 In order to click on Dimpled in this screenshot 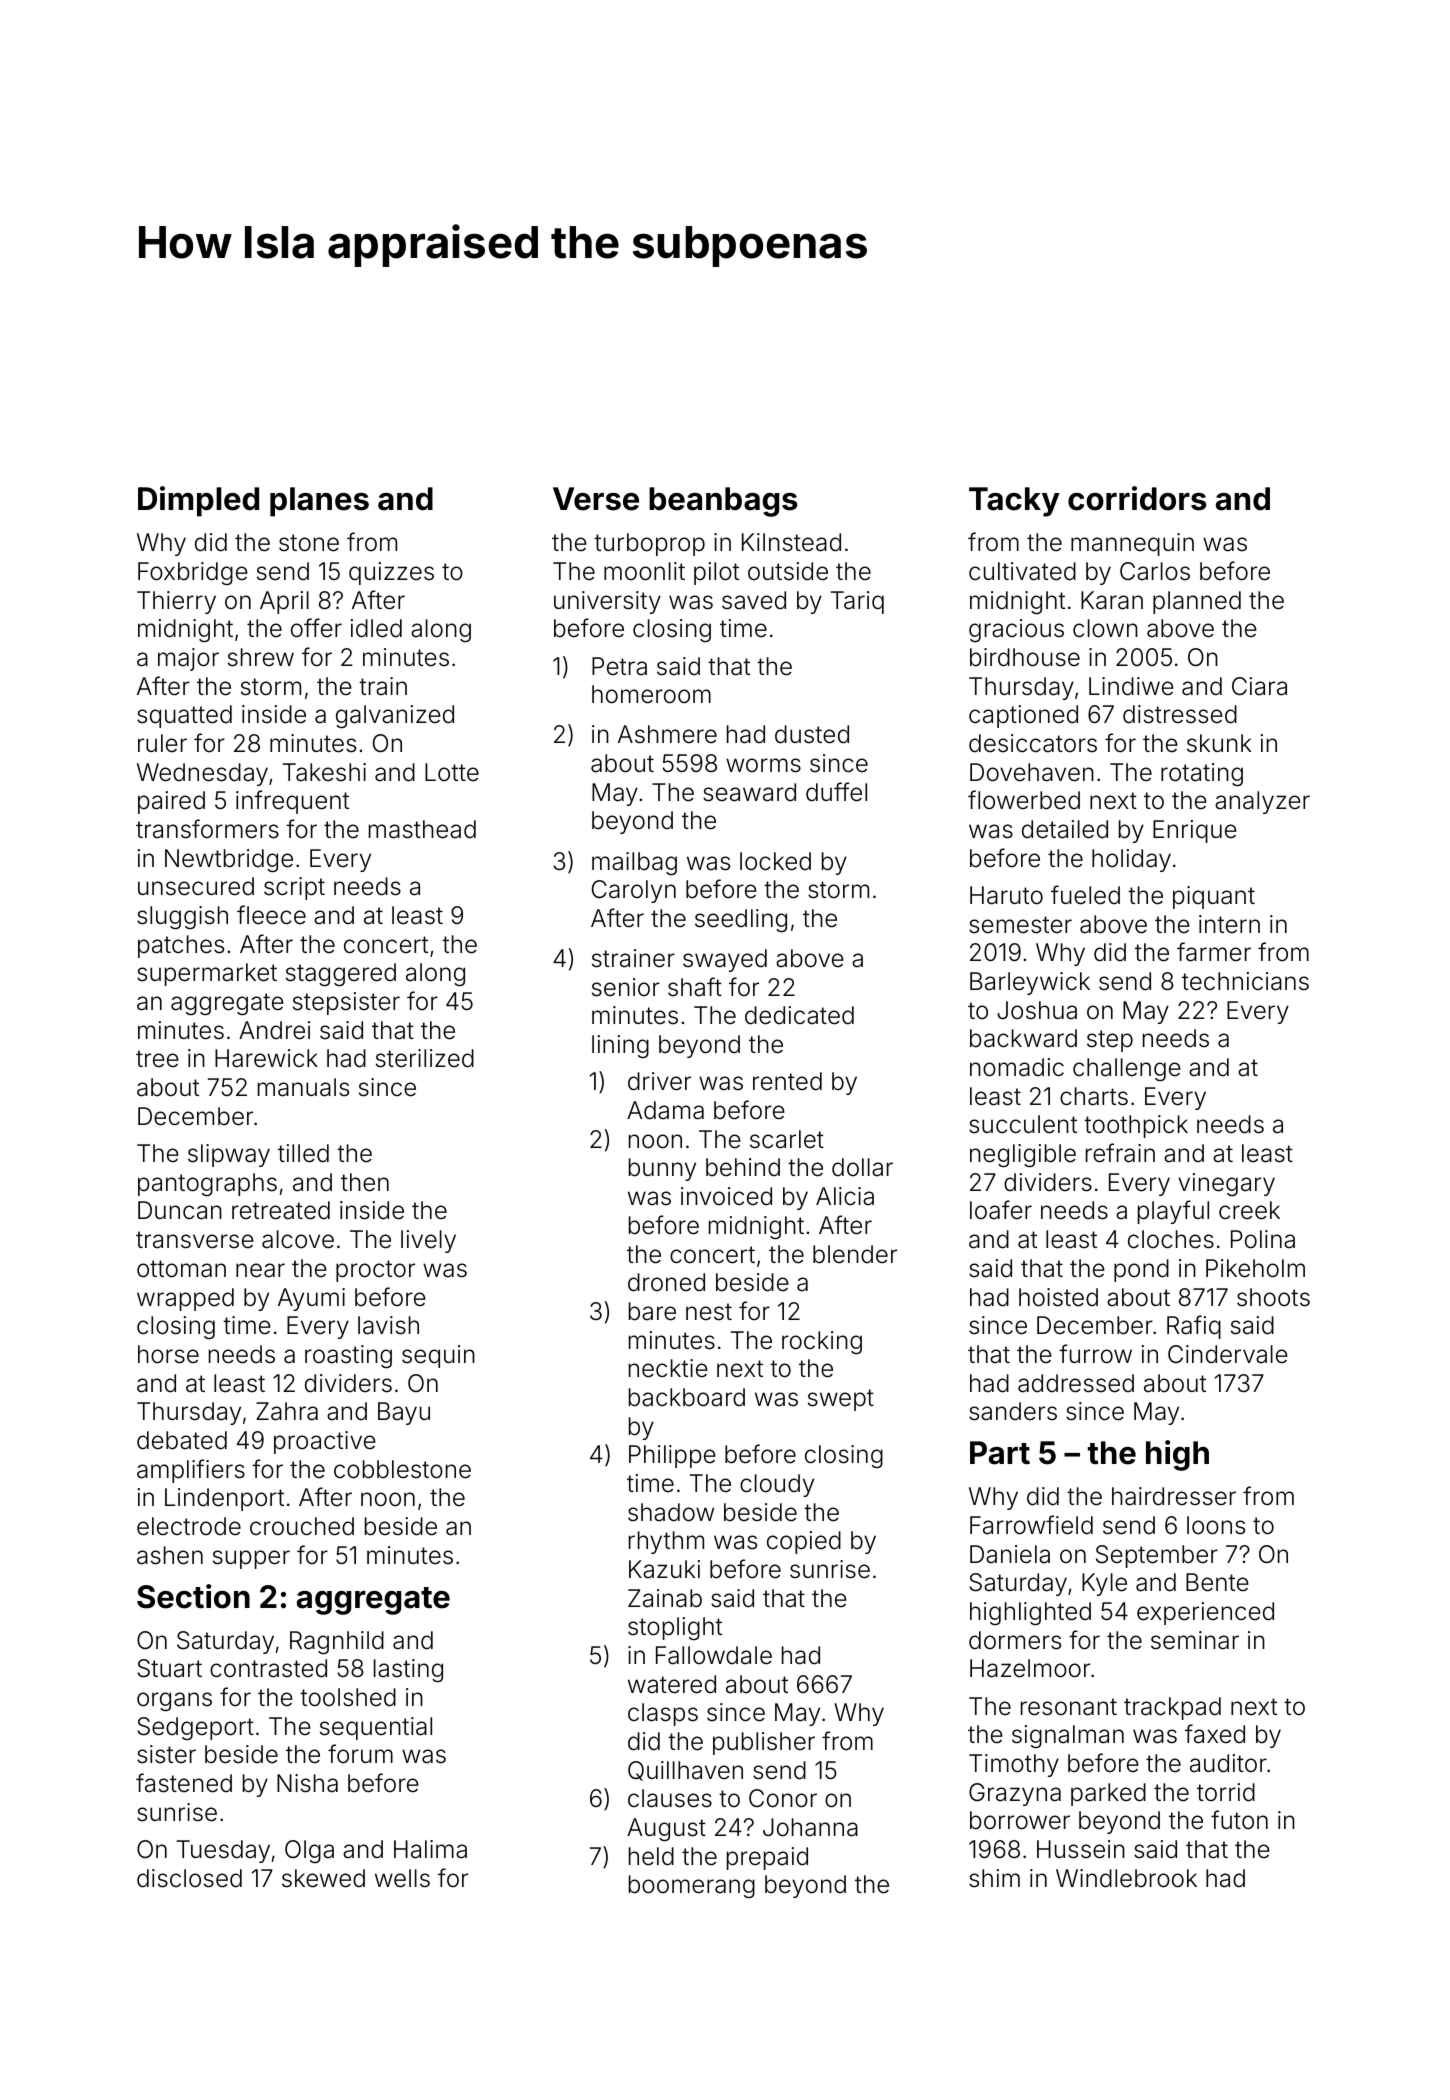, I will do `click(198, 501)`.
